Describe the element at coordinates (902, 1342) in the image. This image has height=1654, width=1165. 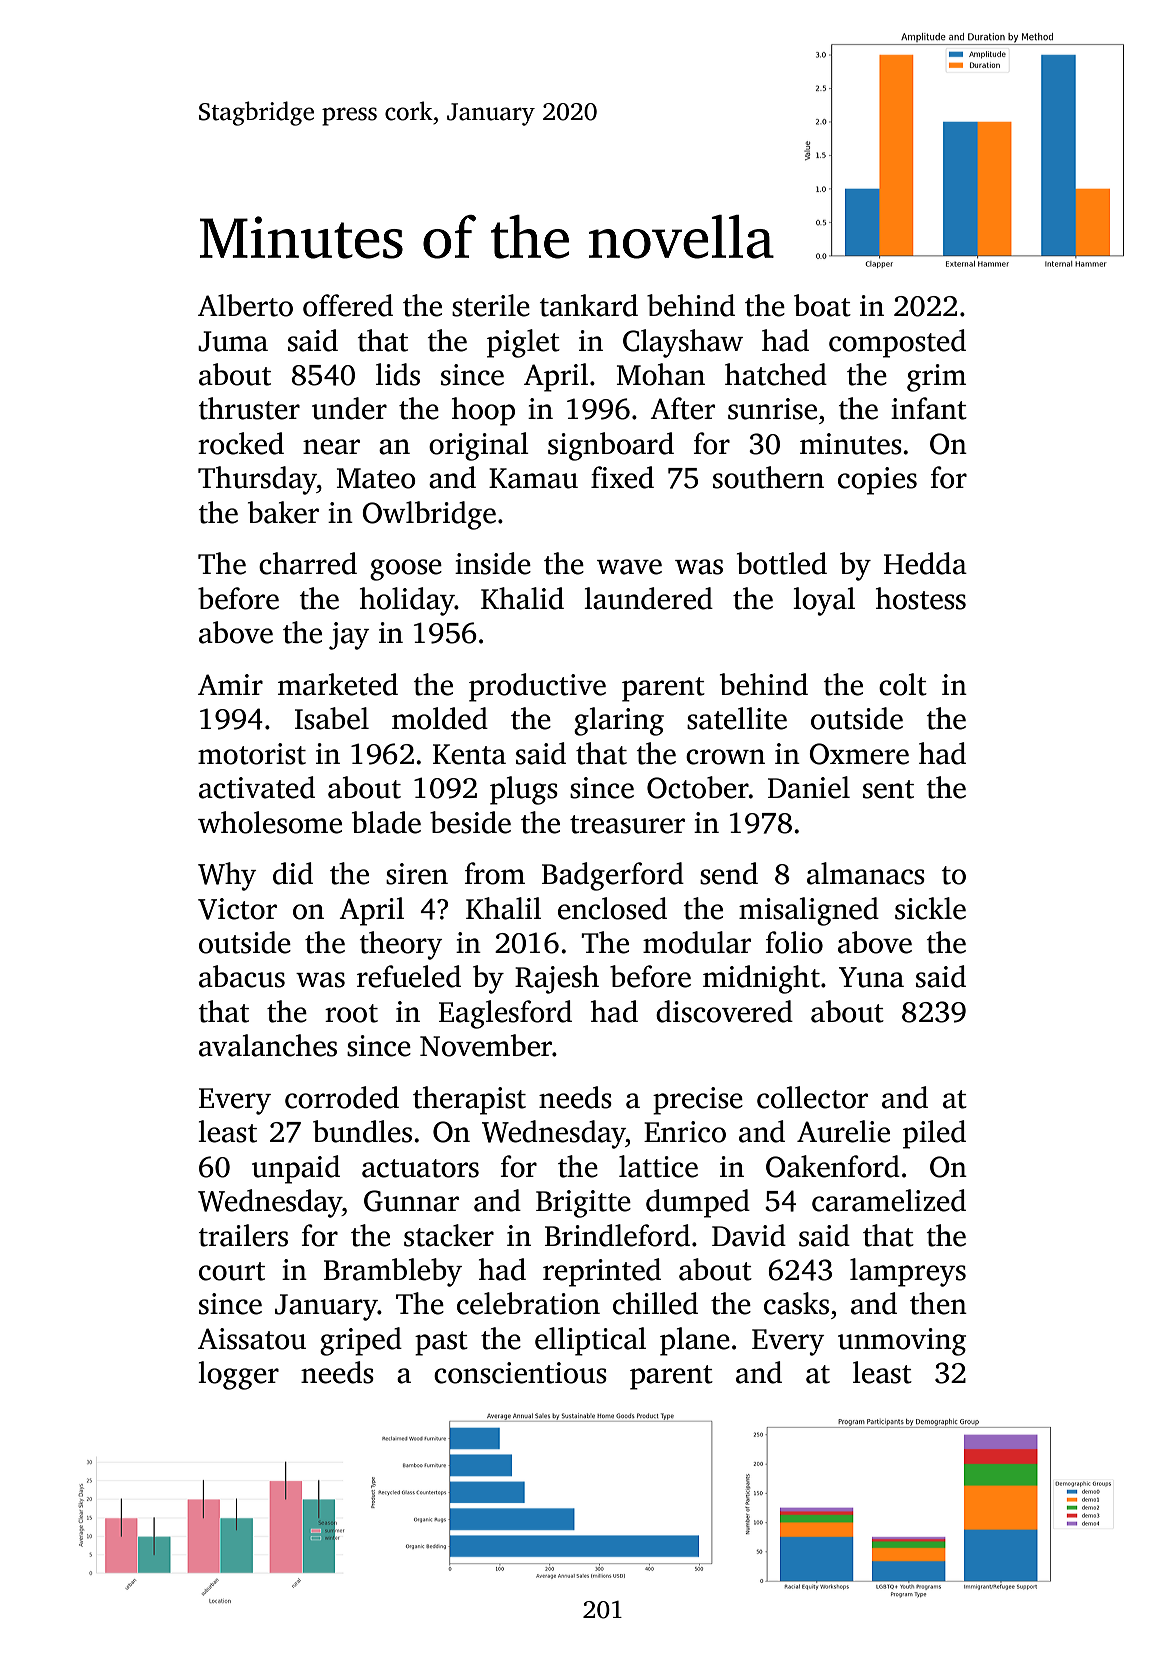
I see `unmoving` at that location.
